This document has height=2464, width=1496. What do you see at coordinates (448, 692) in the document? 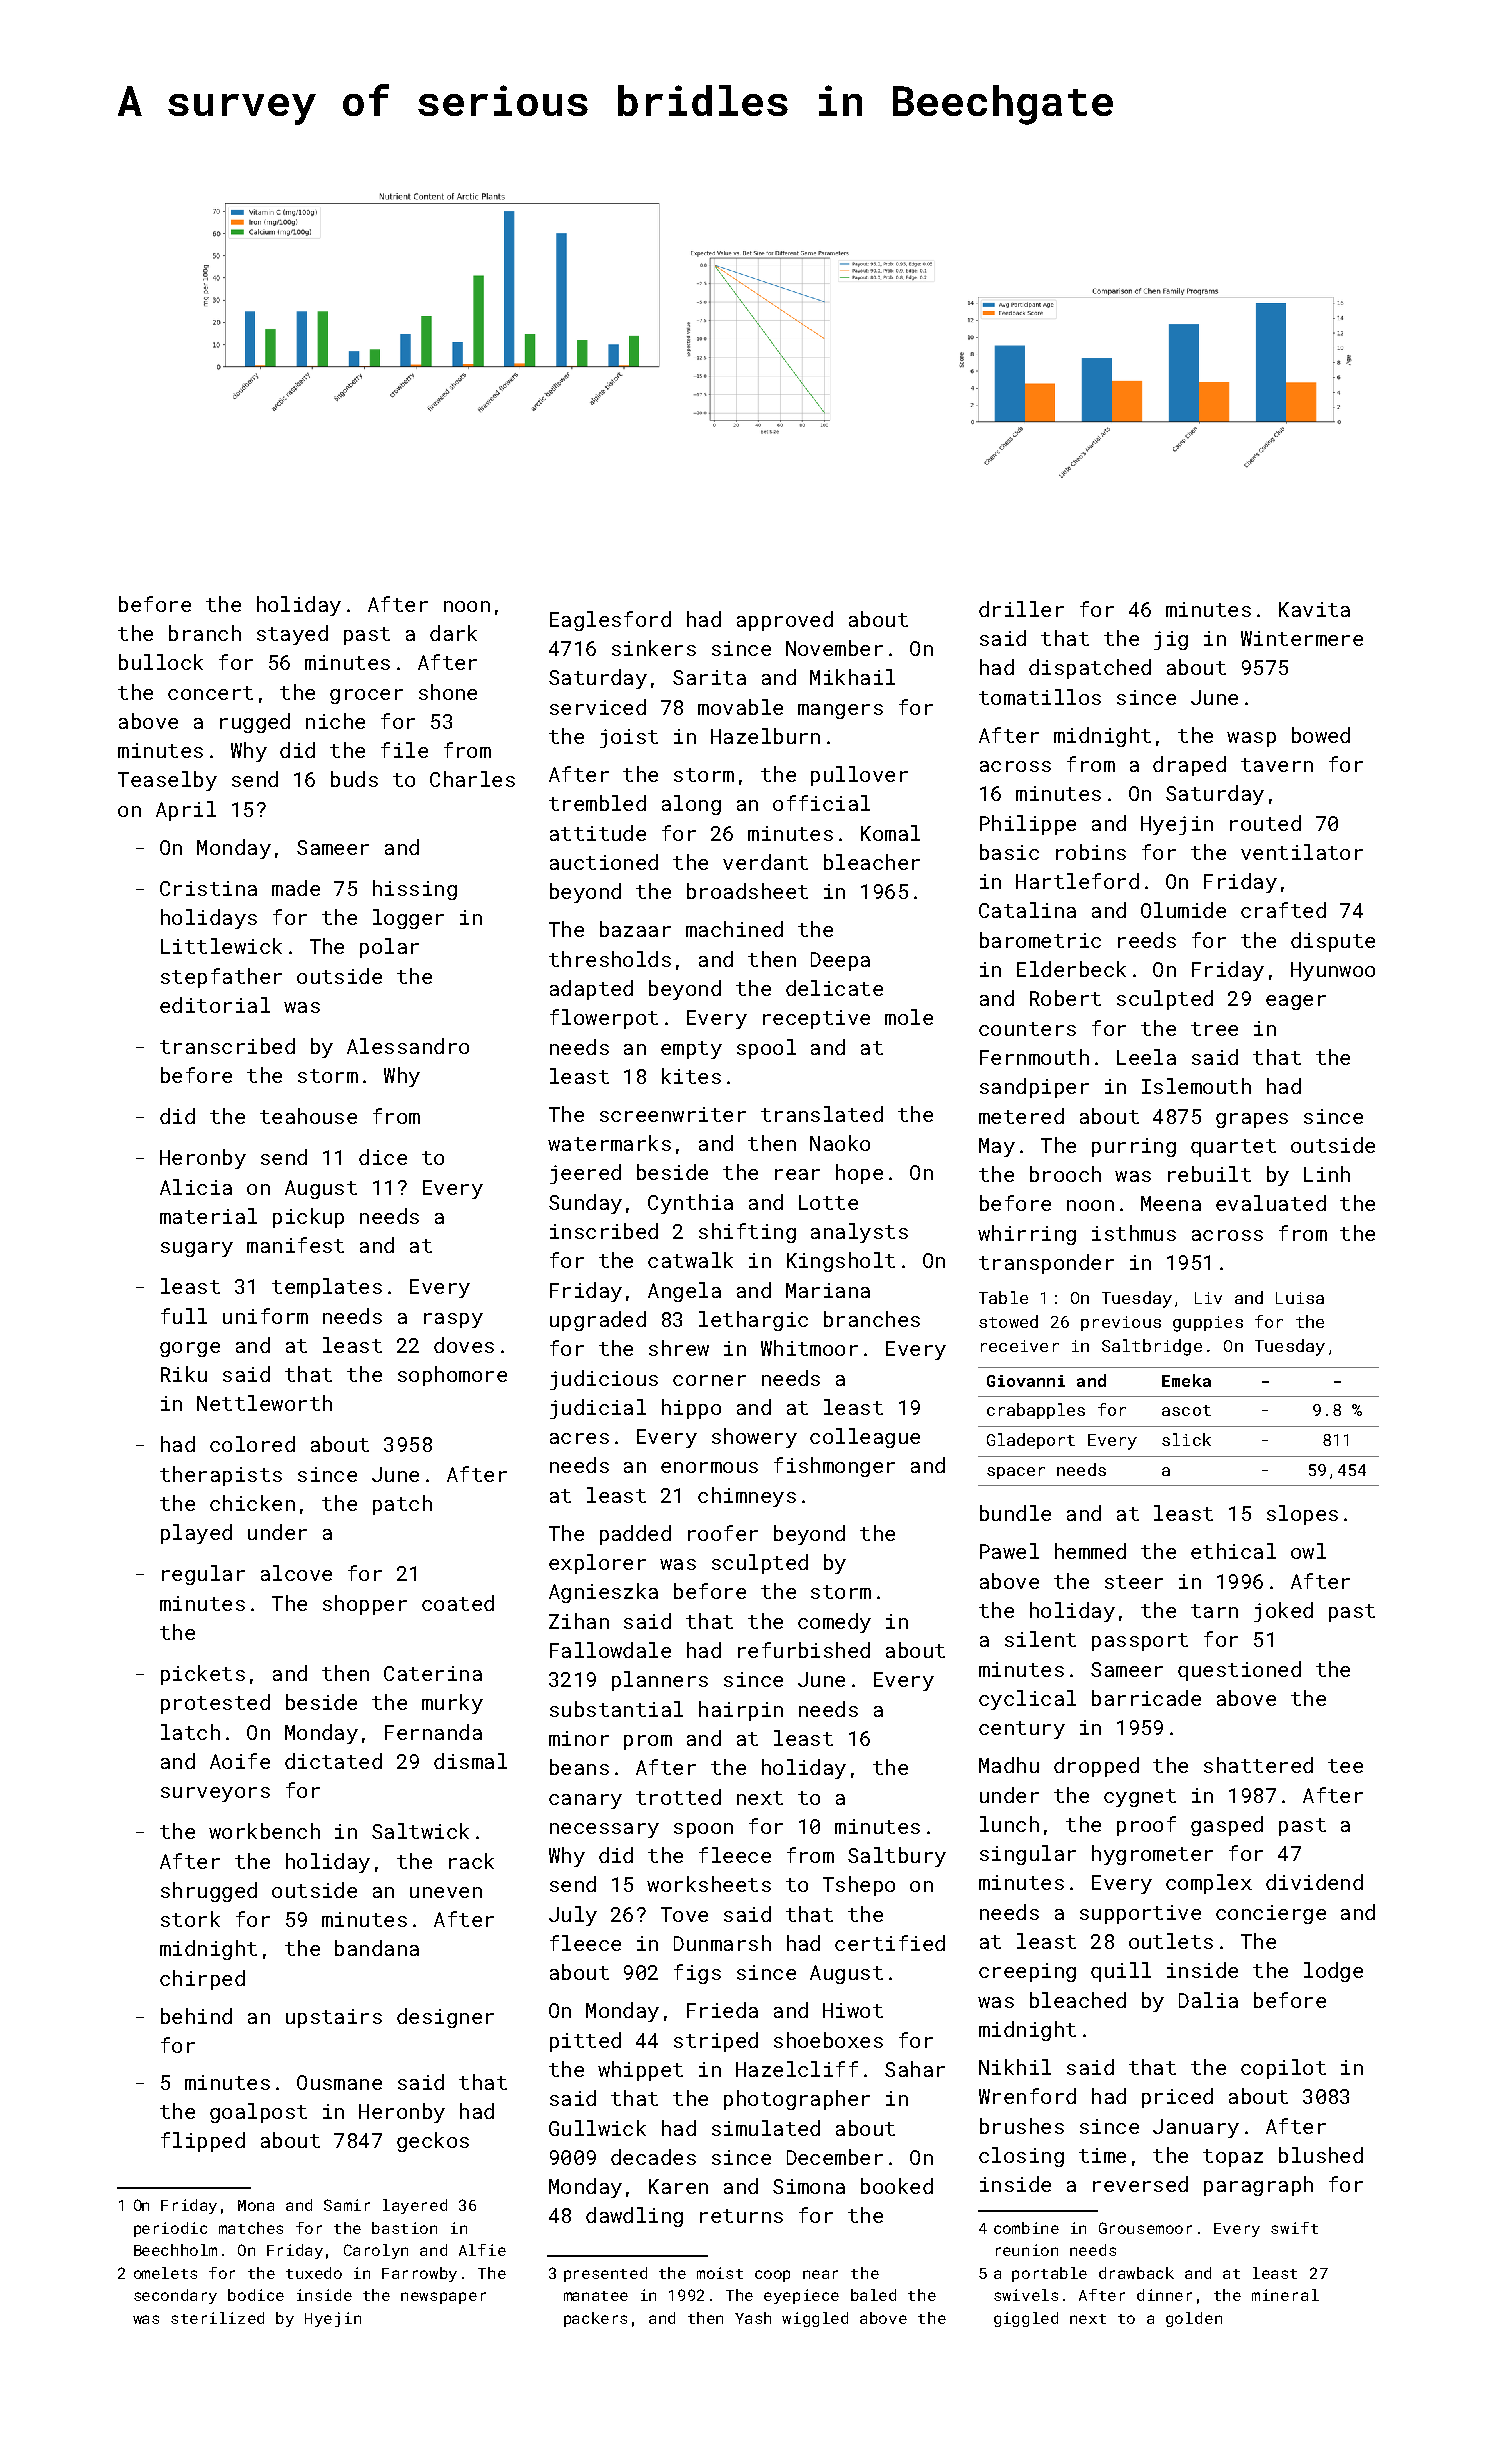
I see `shone` at bounding box center [448, 692].
